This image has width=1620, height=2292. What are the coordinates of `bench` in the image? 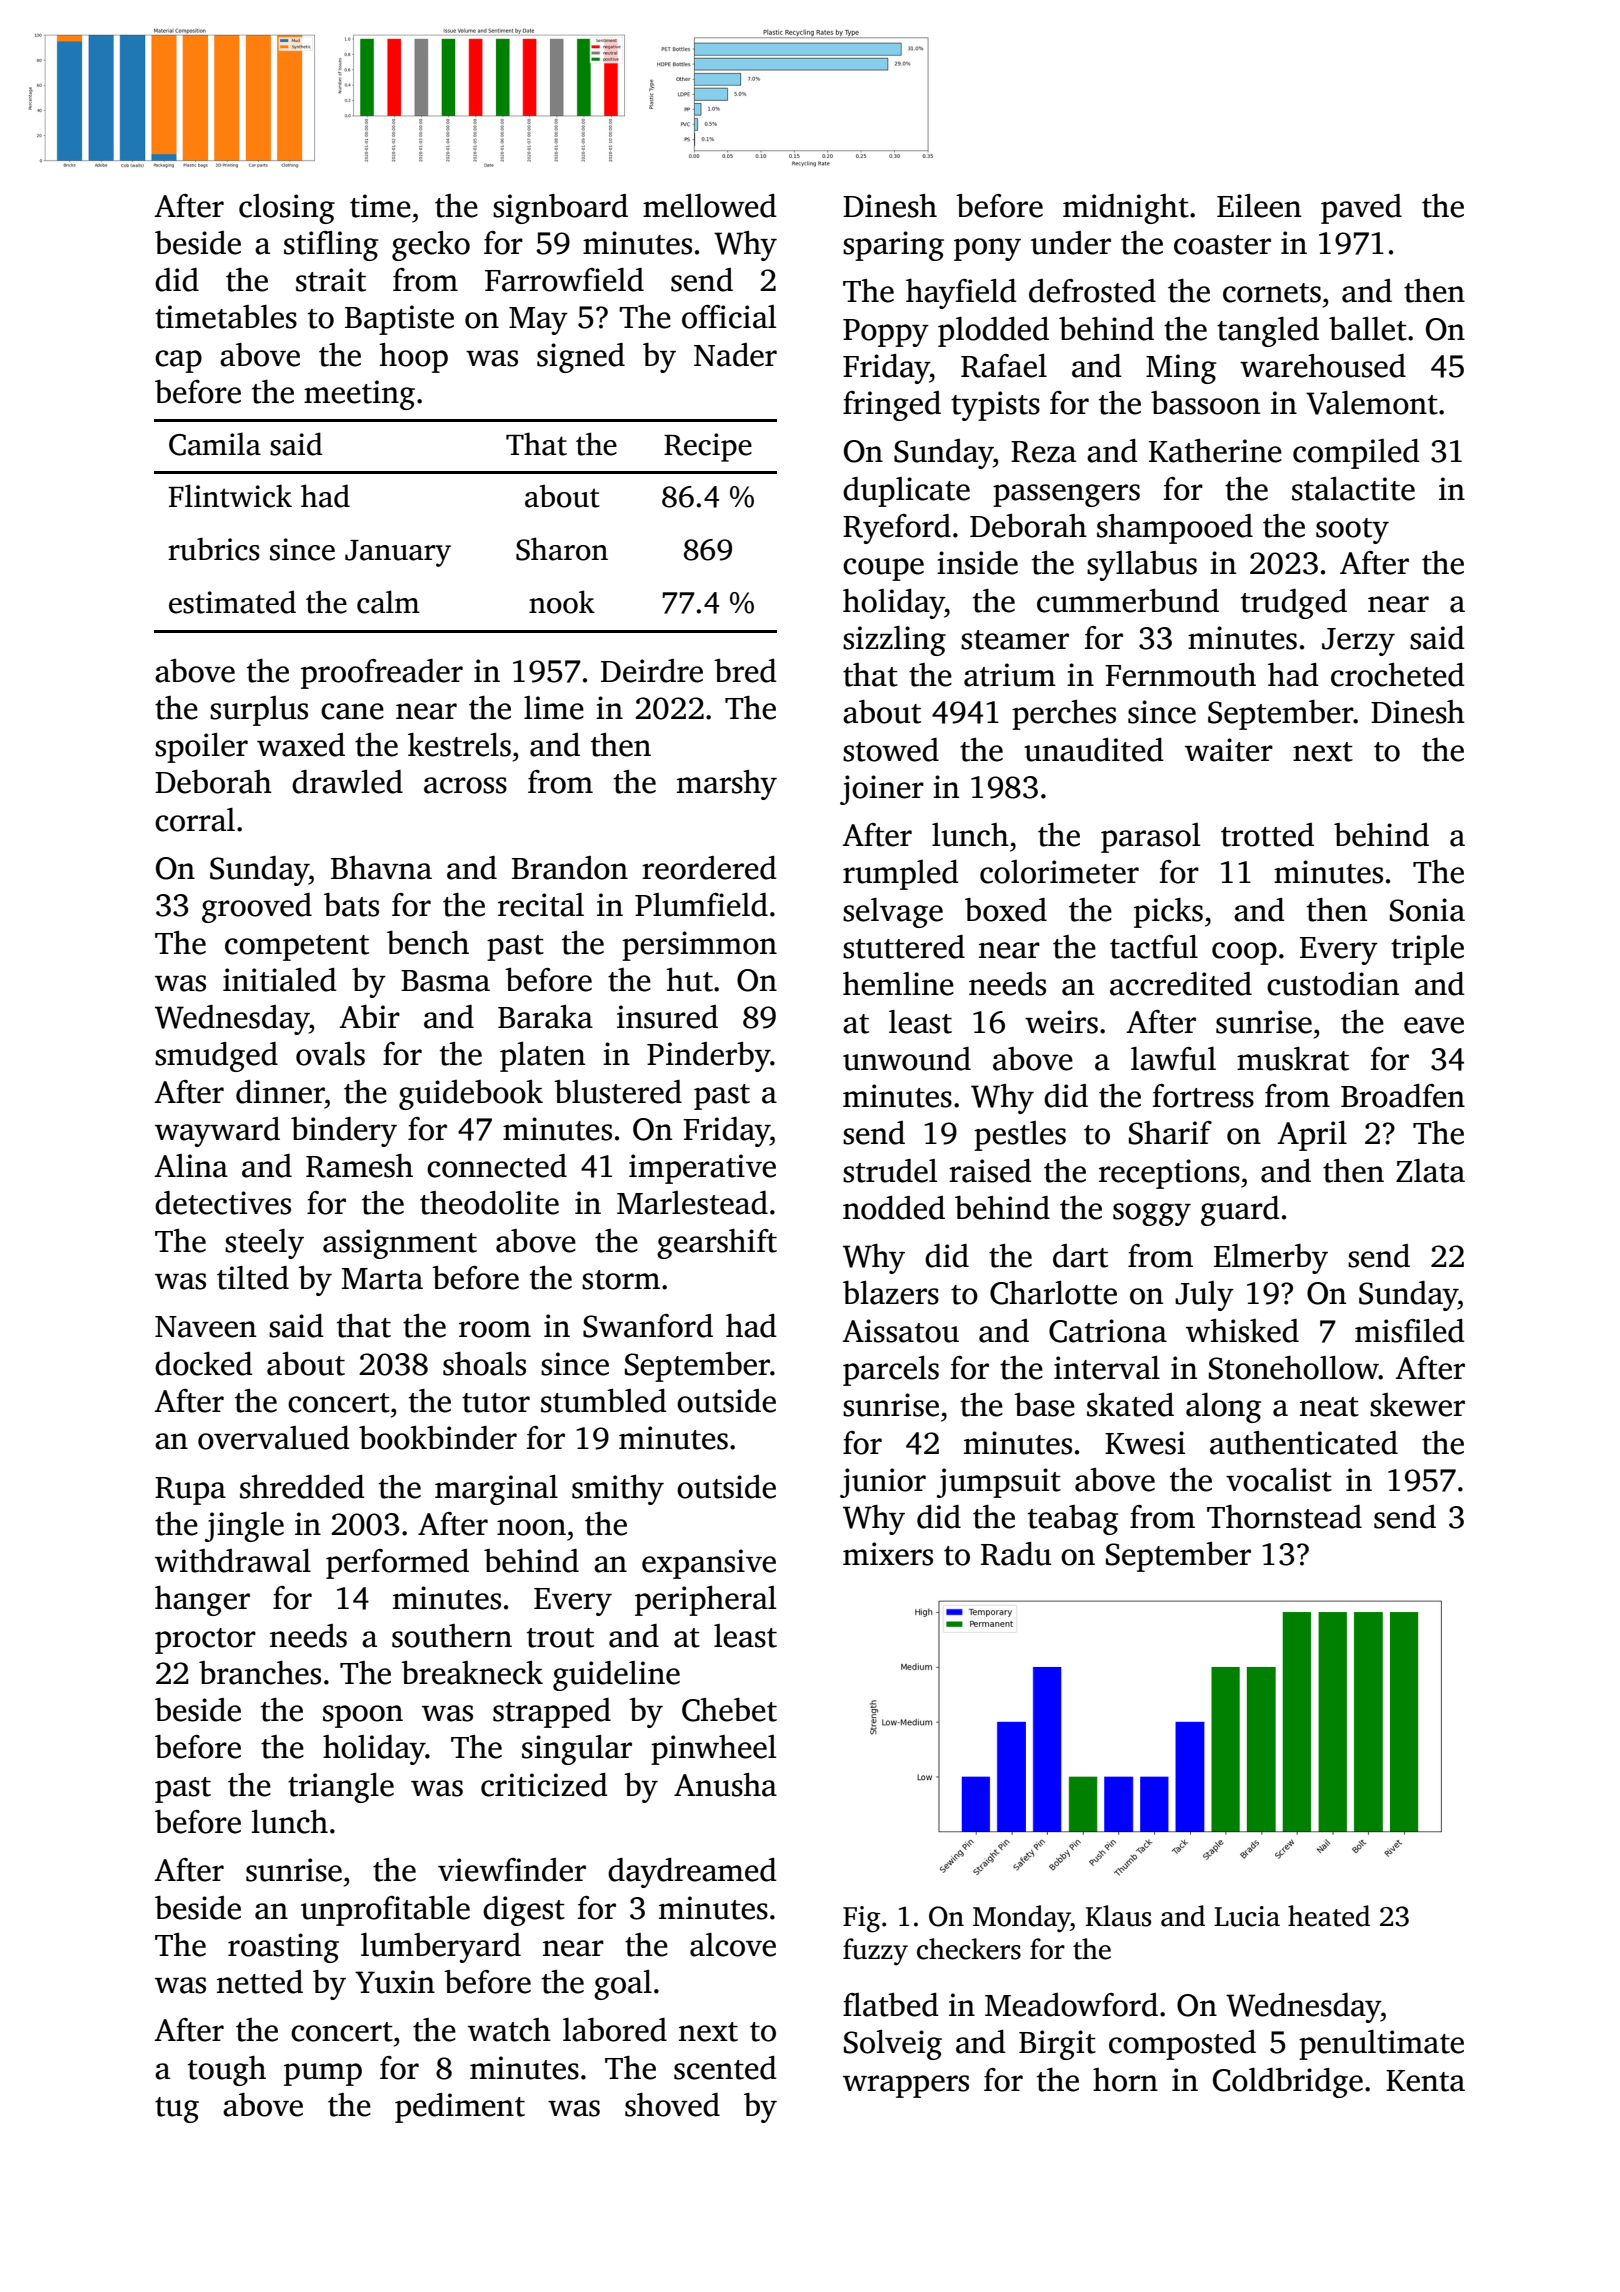 It's located at (428, 943).
